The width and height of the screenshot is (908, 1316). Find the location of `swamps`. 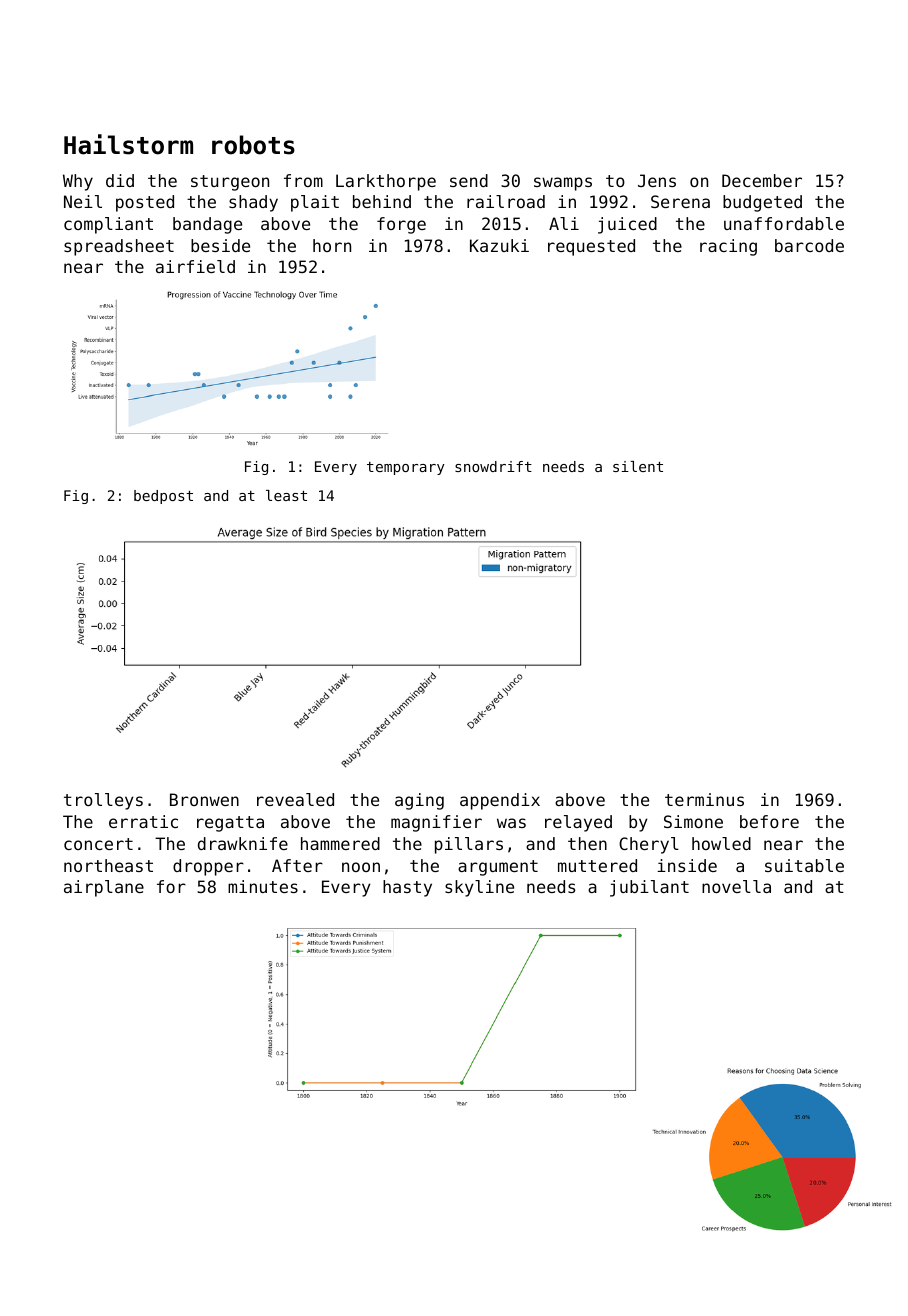

swamps is located at coordinates (563, 184).
